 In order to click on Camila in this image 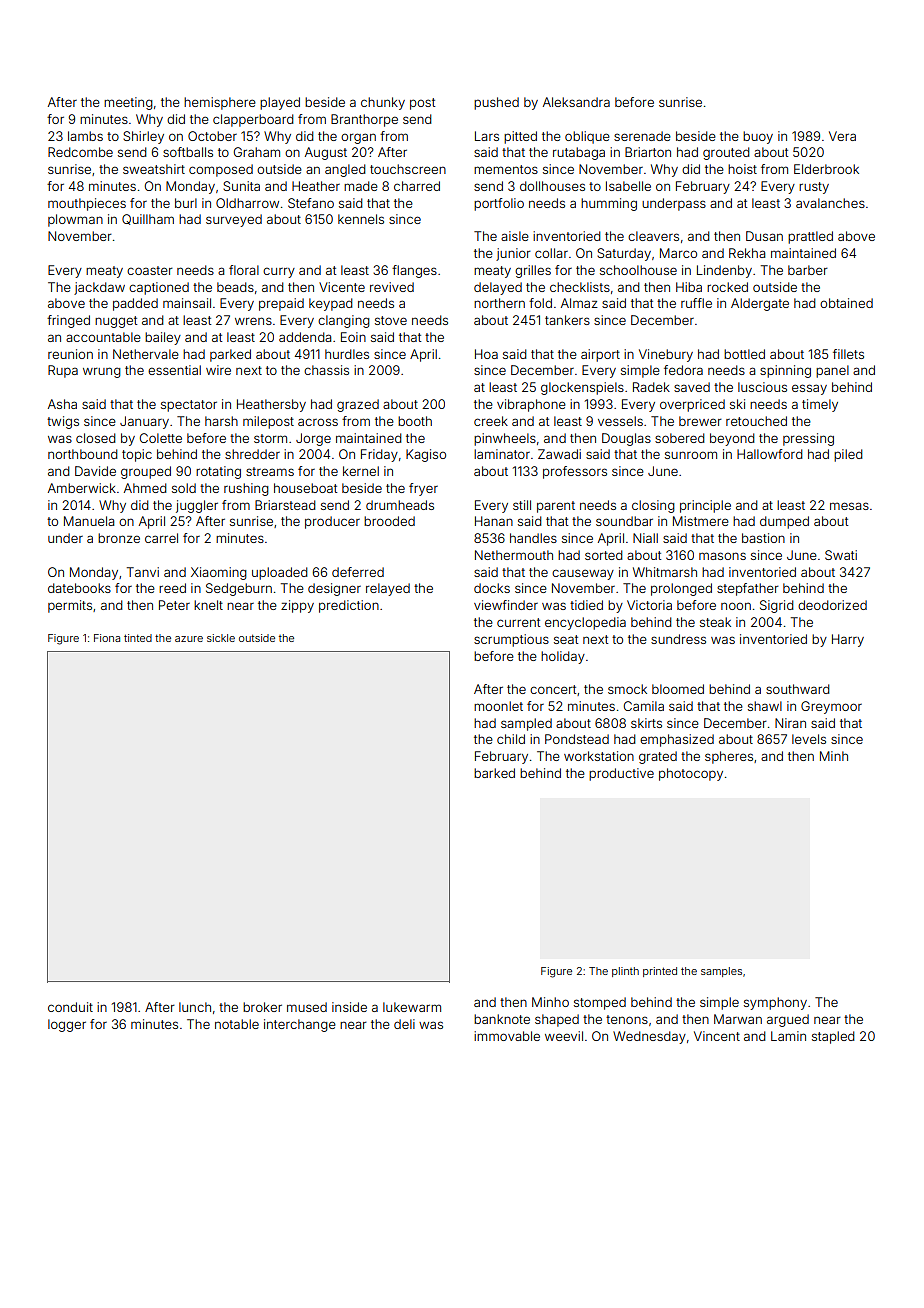, I will do `click(644, 706)`.
